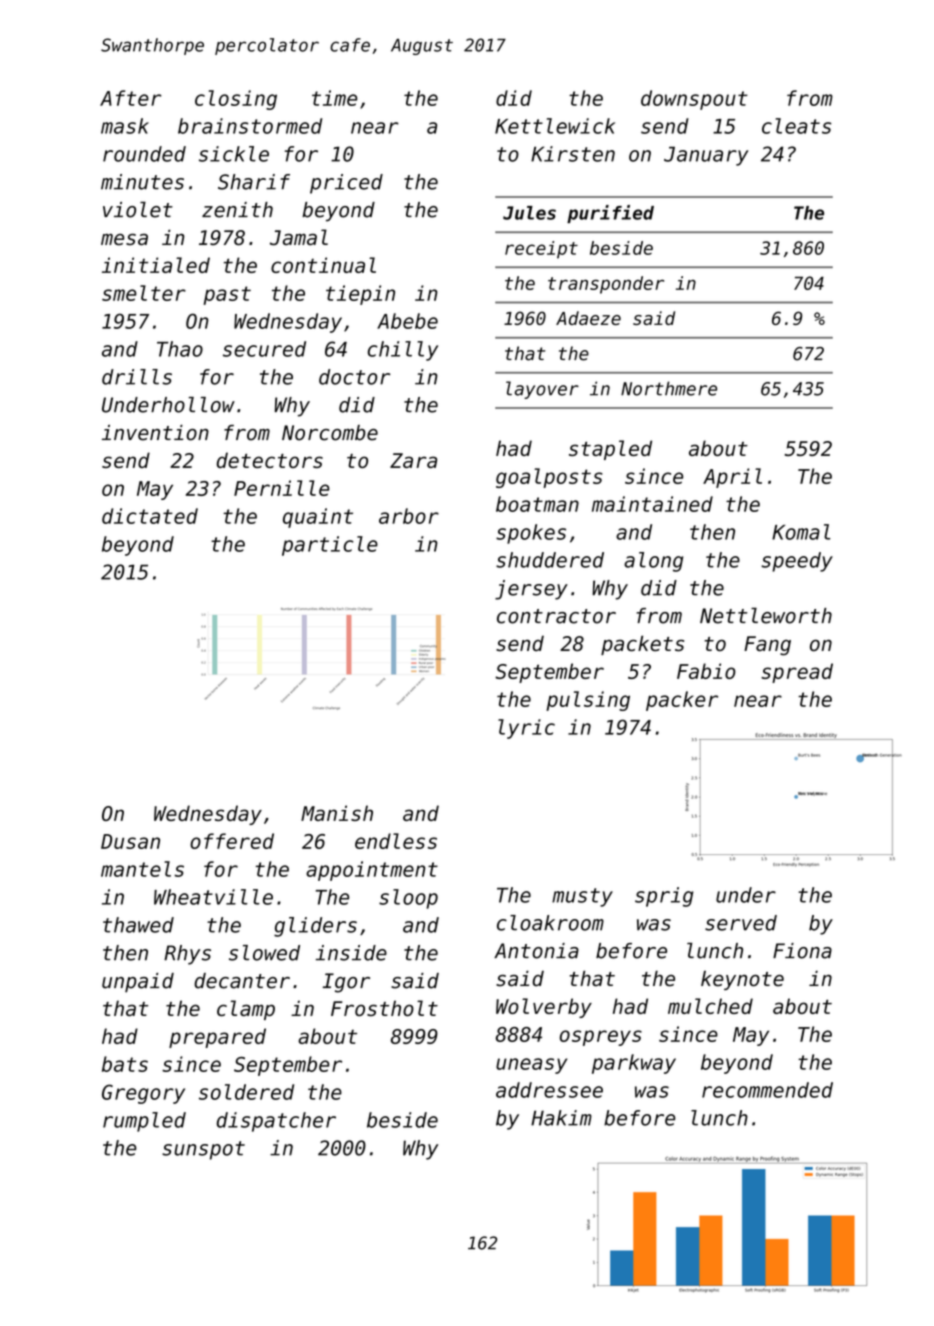 The height and width of the image is (1326, 934). What do you see at coordinates (796, 126) in the image?
I see `cleats` at bounding box center [796, 126].
